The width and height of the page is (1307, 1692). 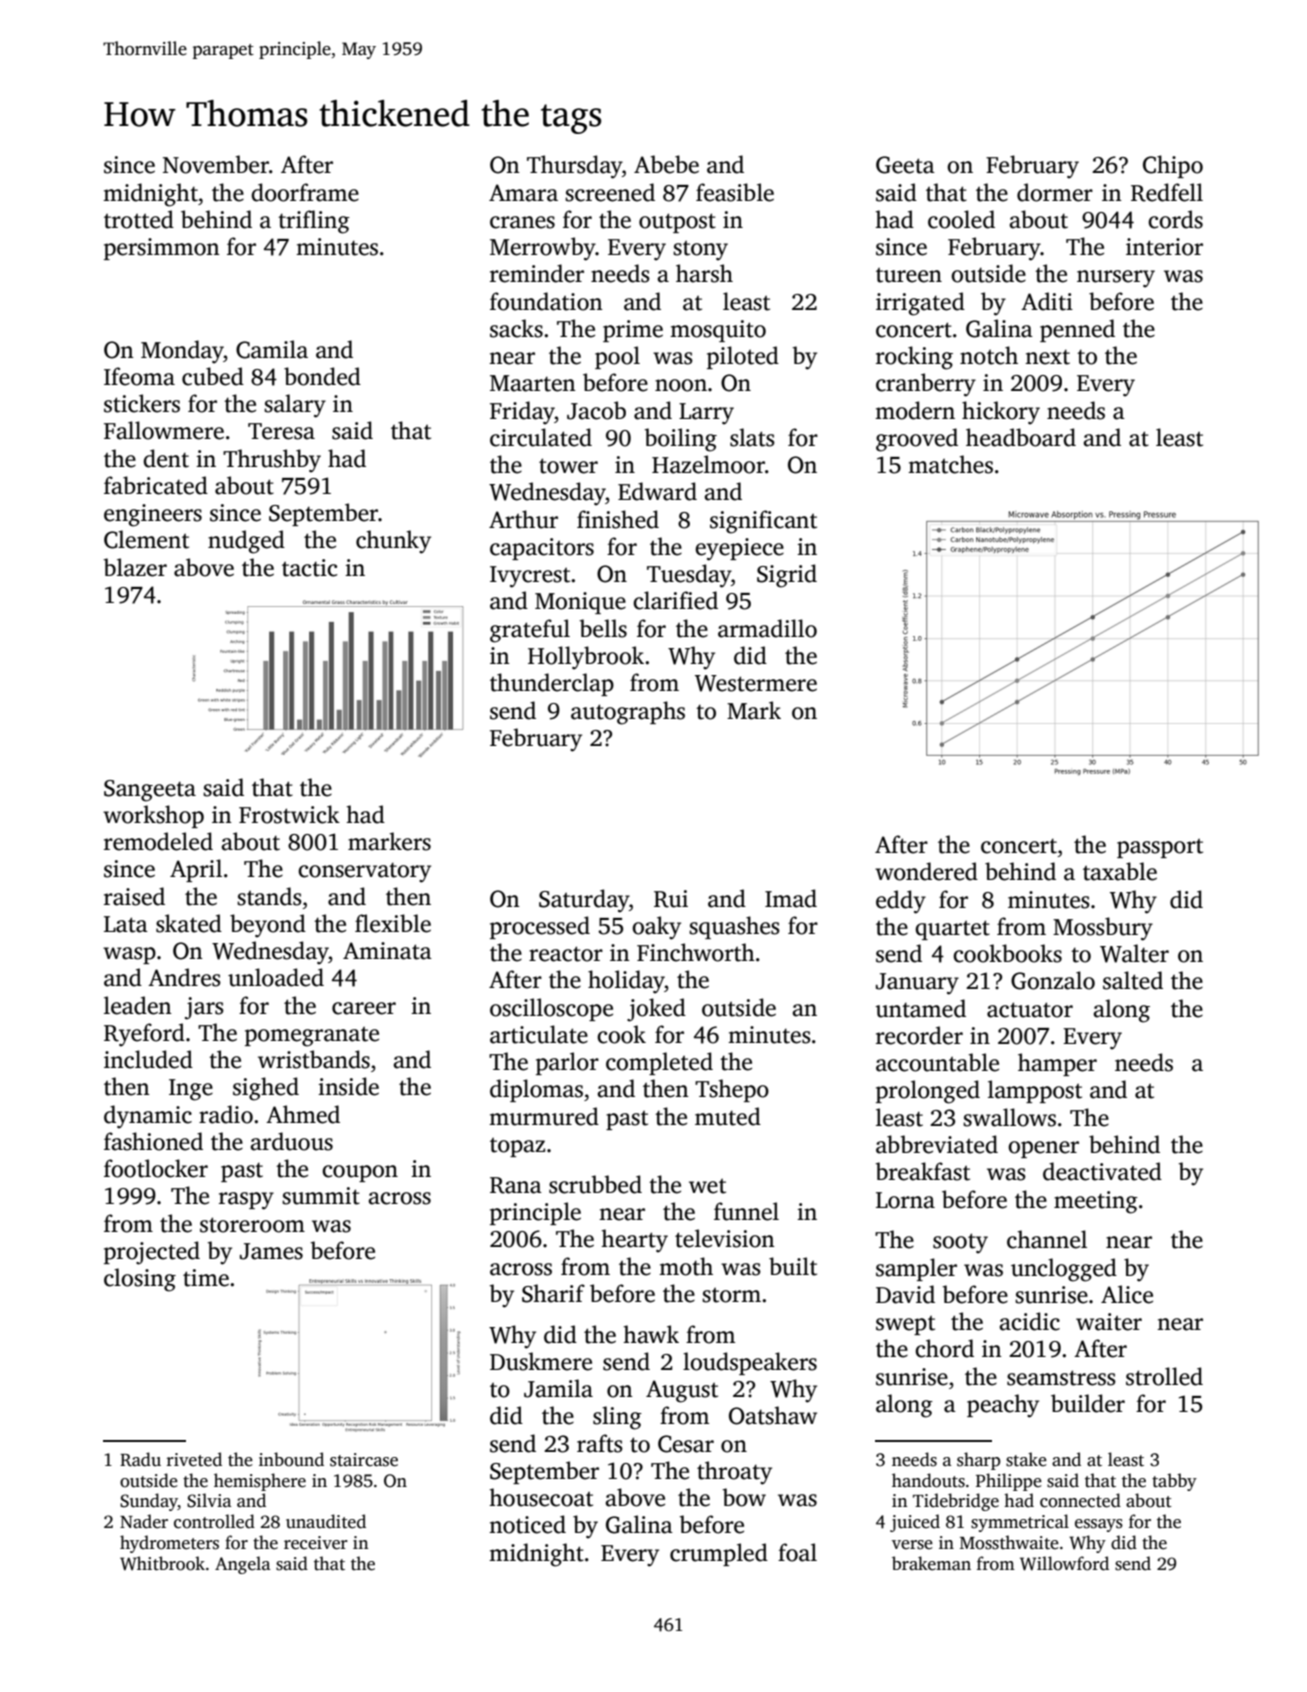 I want to click on passport, so click(x=1160, y=848).
